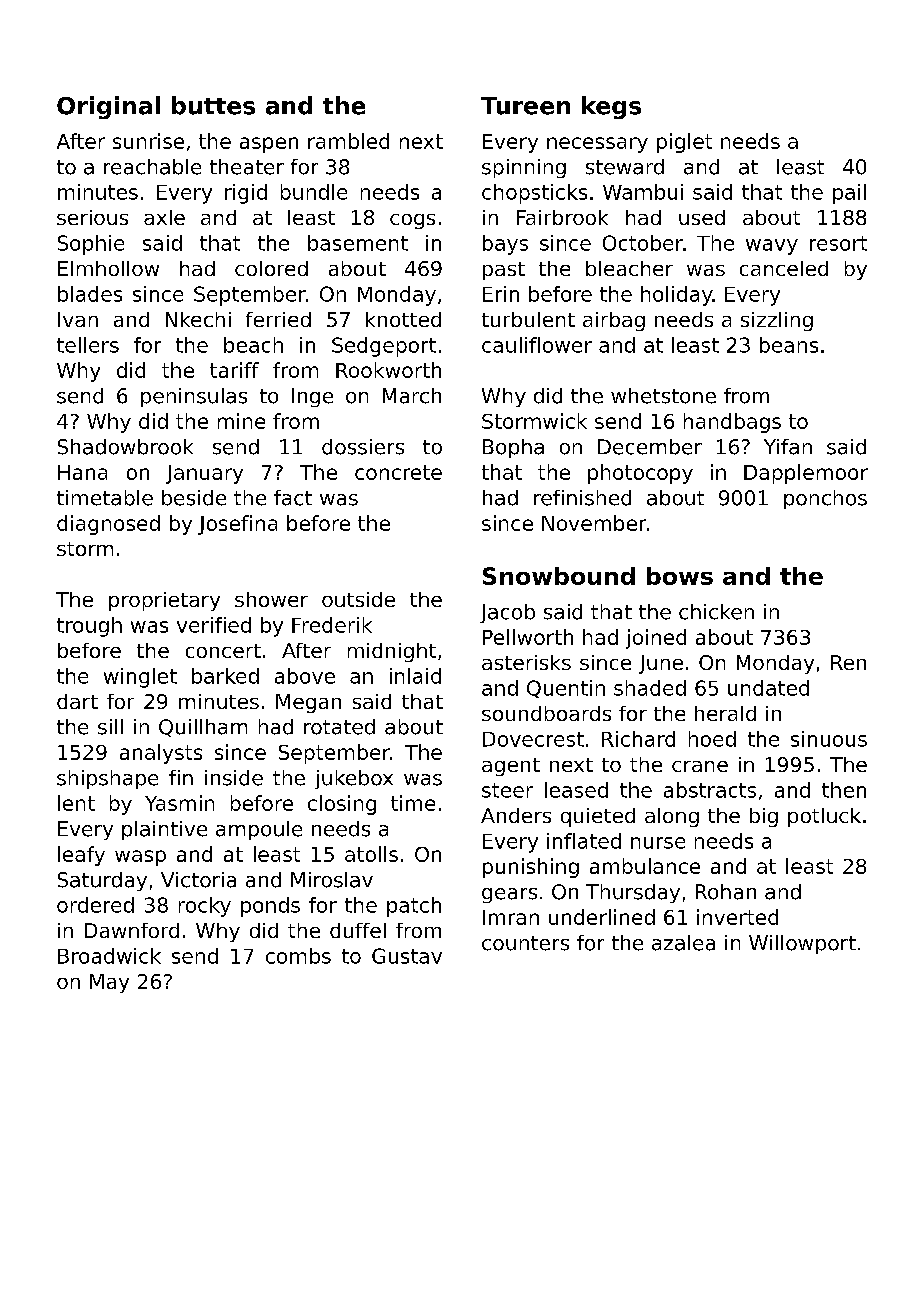 The image size is (924, 1311). I want to click on canceled, so click(784, 268).
